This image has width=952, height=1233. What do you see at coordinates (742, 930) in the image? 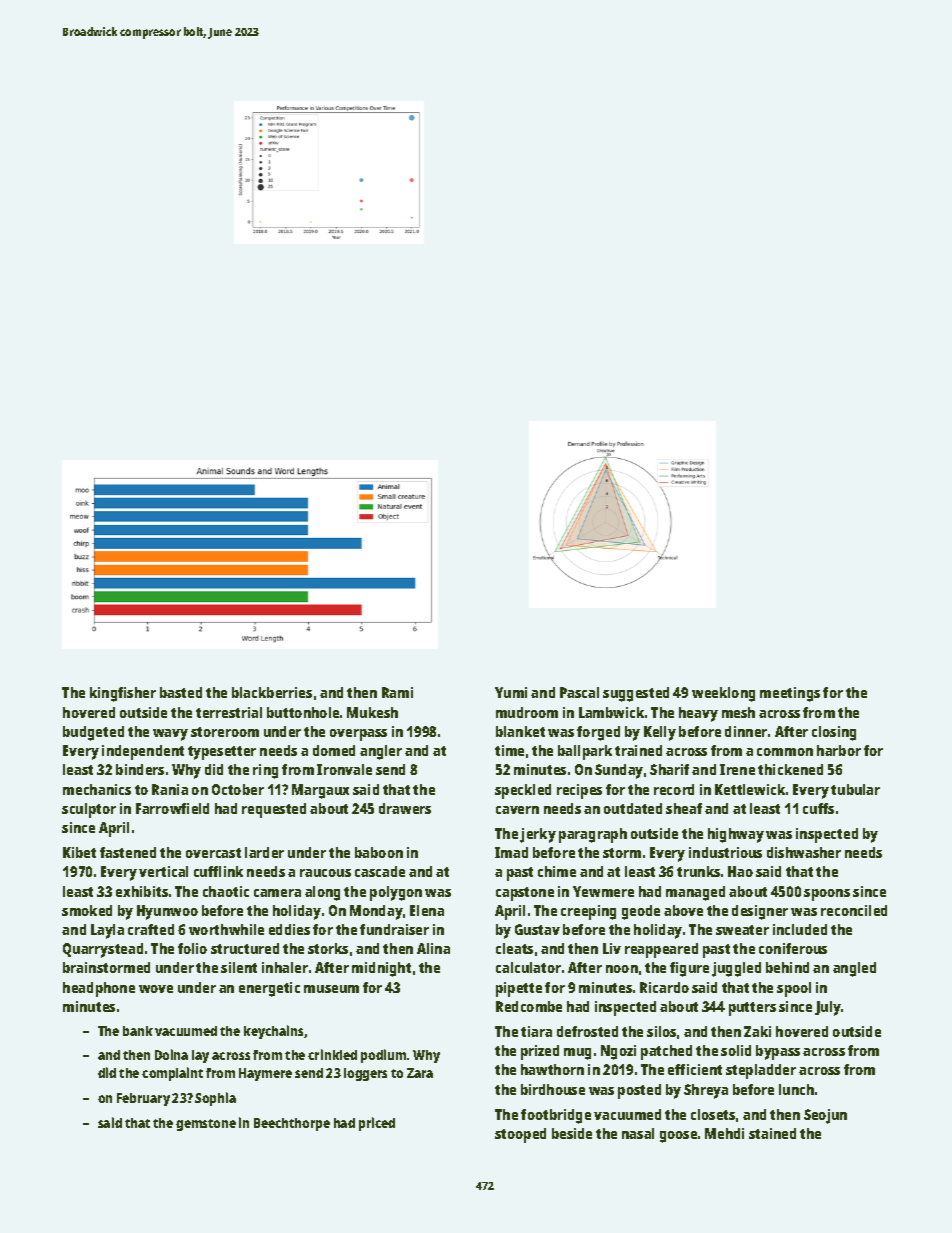
I see `sweater` at bounding box center [742, 930].
